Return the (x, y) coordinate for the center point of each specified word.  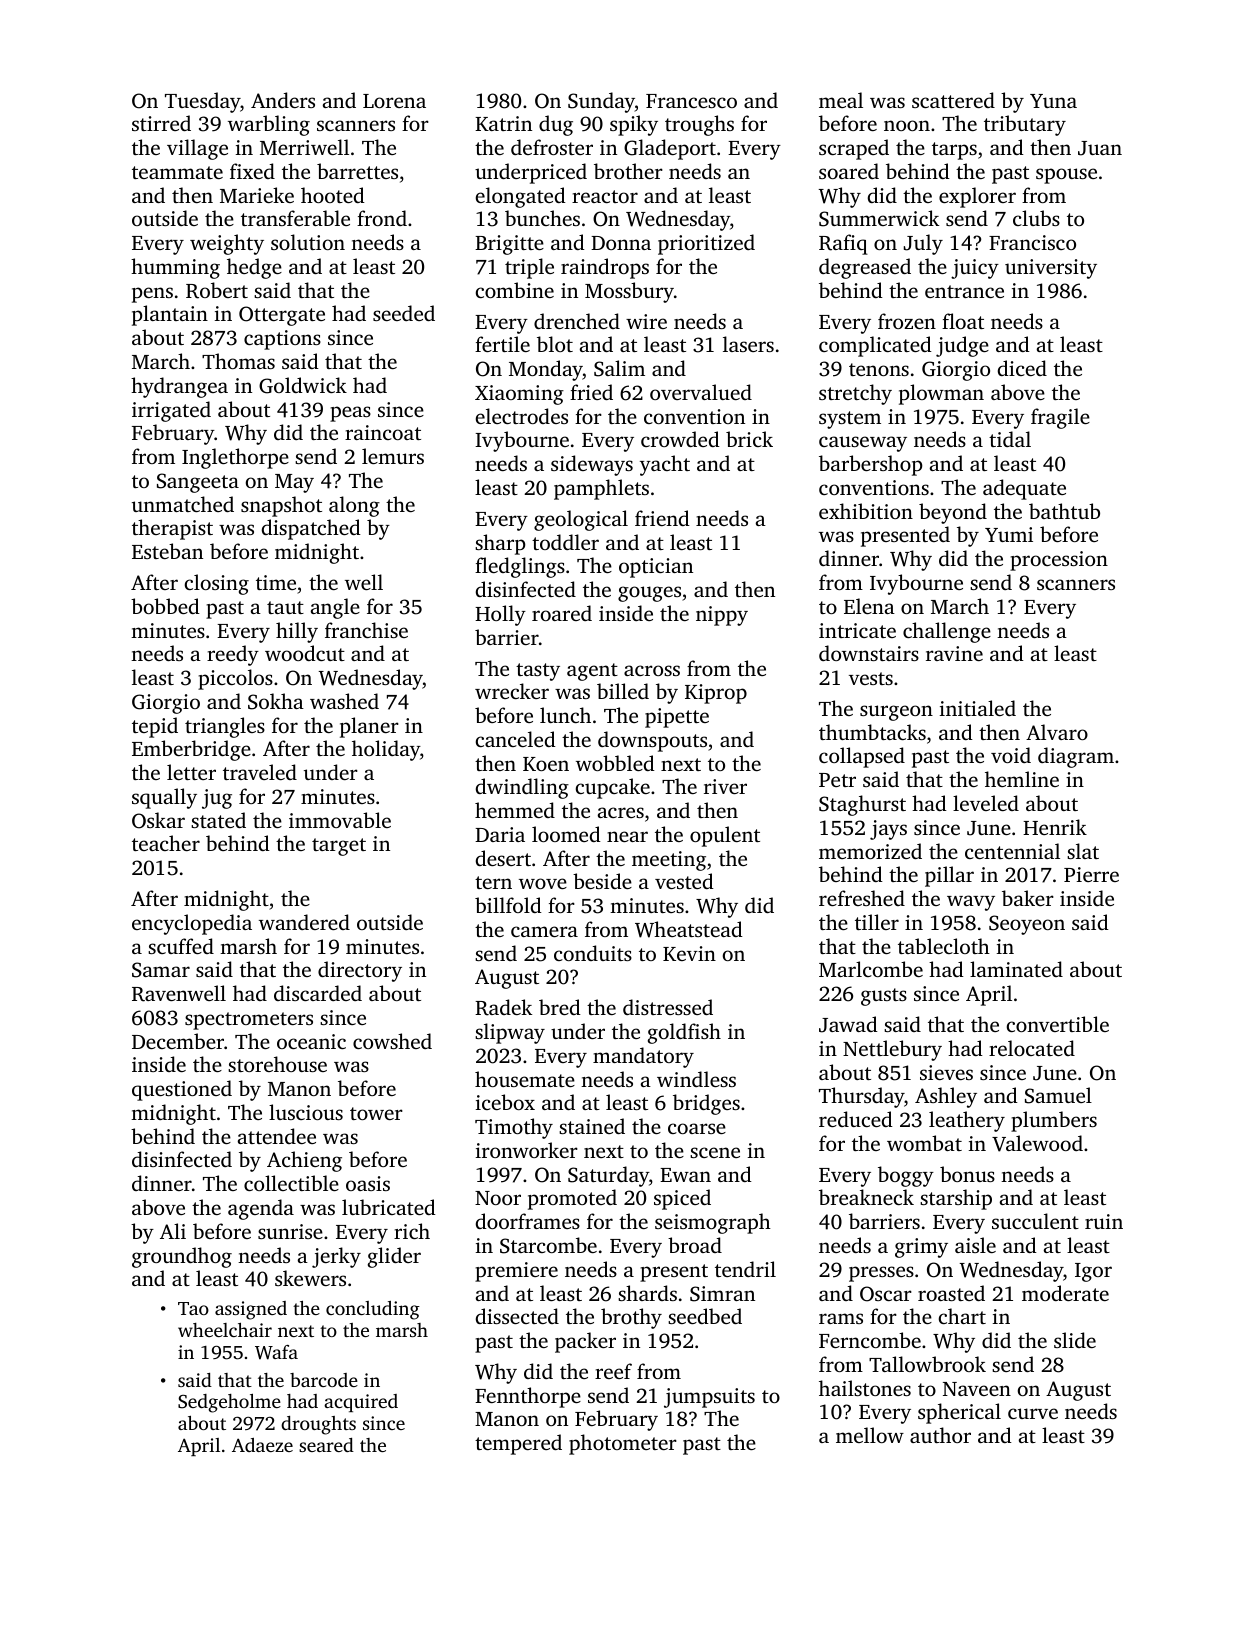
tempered (518, 1444)
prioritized (706, 244)
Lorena (394, 101)
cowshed (392, 1041)
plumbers (1054, 1121)
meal (841, 100)
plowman (941, 394)
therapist (172, 529)
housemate (525, 1079)
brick (749, 439)
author (940, 1435)
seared (326, 1445)
